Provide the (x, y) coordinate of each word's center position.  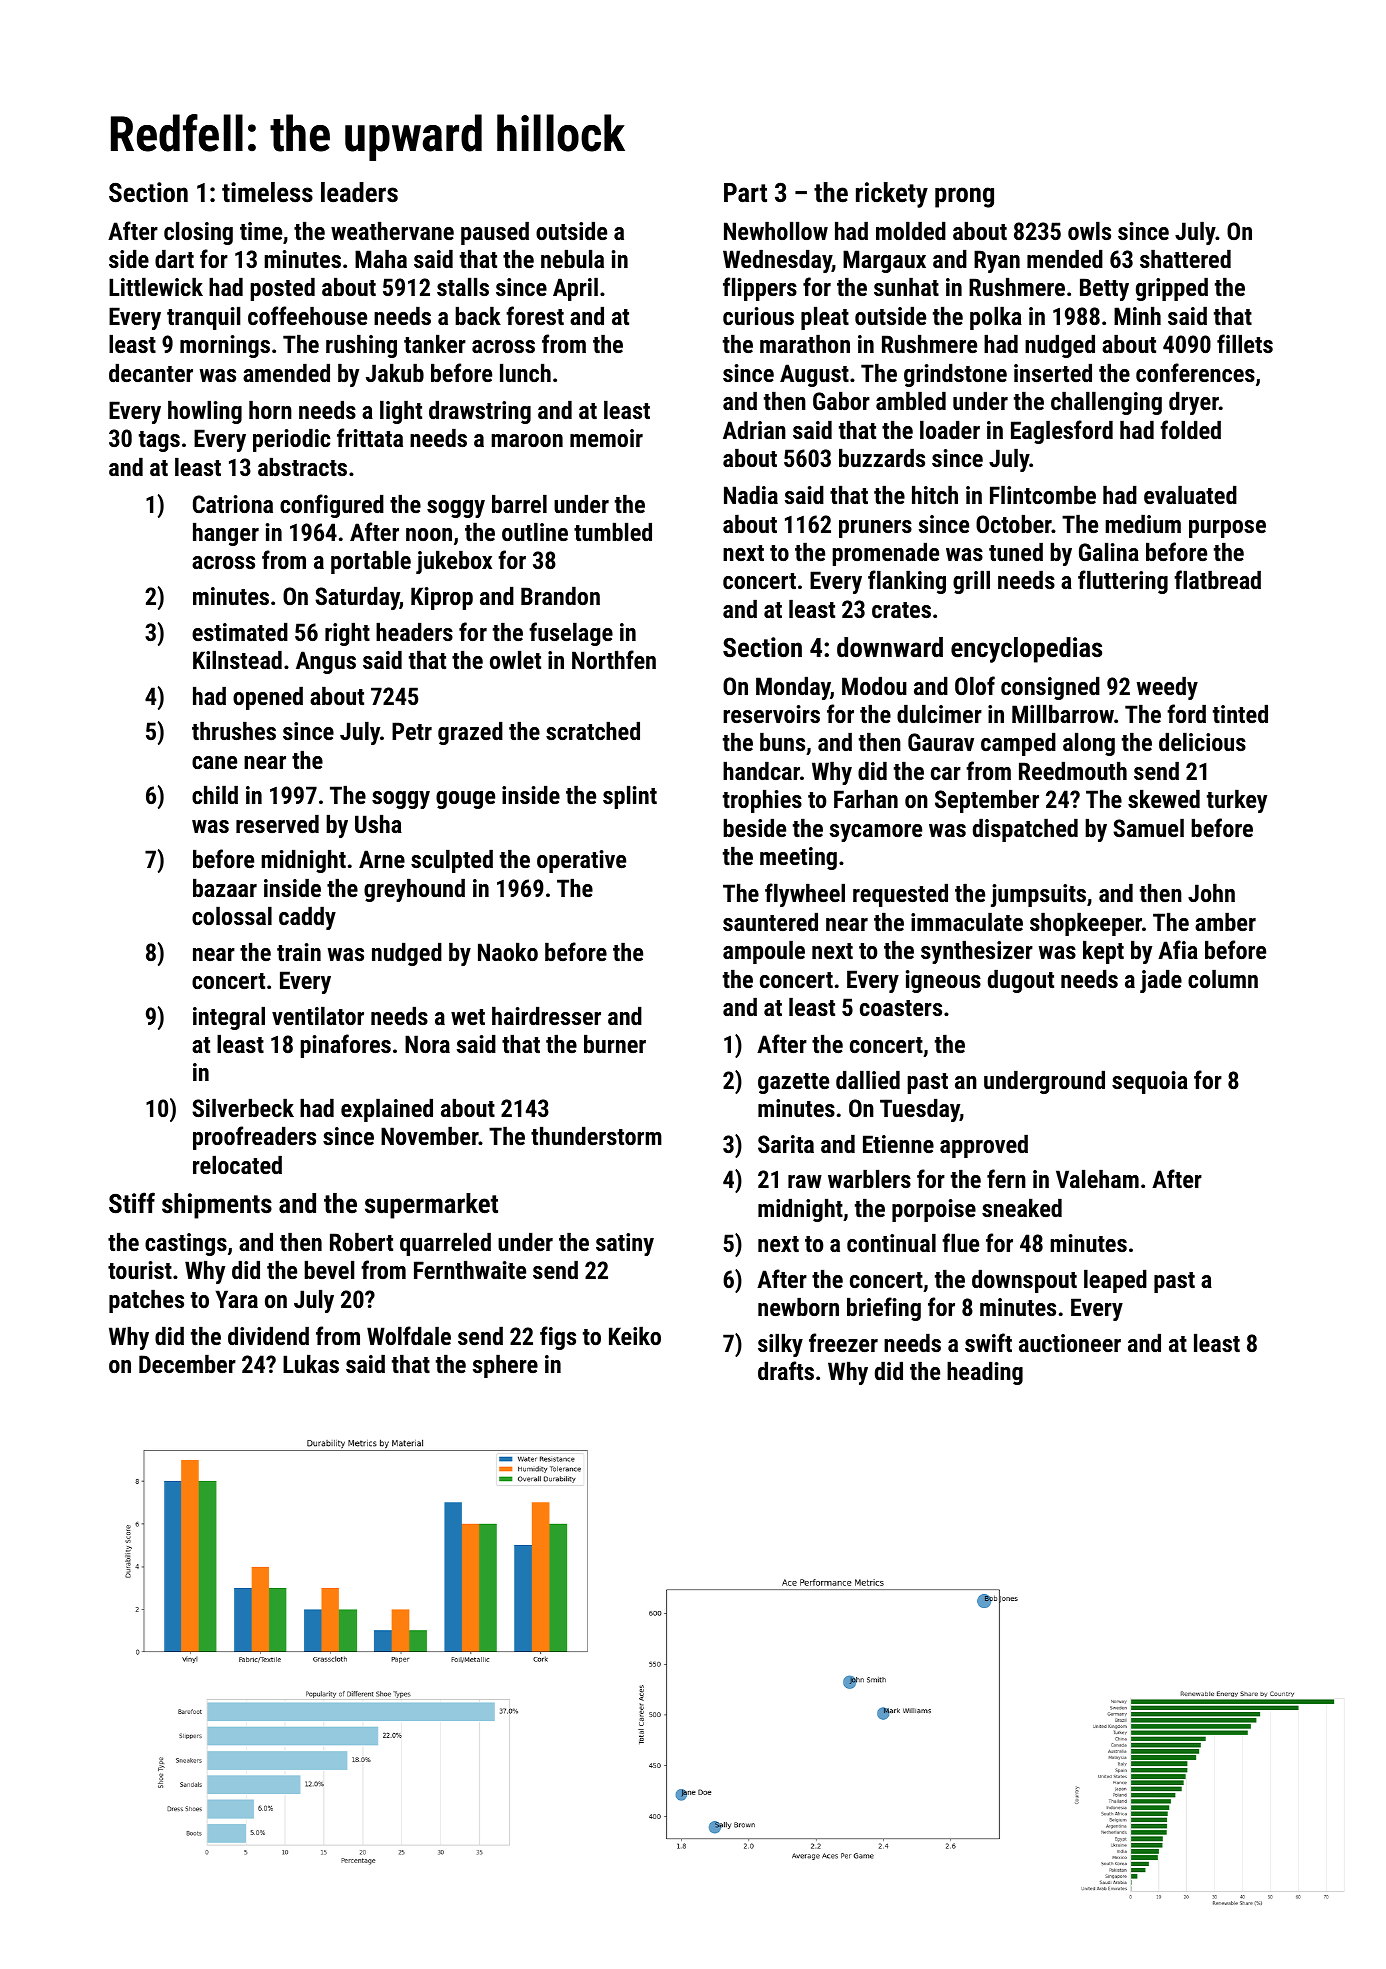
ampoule (764, 952)
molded (911, 231)
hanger (226, 534)
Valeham (1097, 1179)
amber (1225, 922)
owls (1089, 231)
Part (745, 193)
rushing (361, 346)
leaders (359, 192)
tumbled (613, 532)
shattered (1185, 259)
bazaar (225, 888)
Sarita (786, 1144)
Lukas (311, 1363)
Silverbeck (243, 1107)
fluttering (1123, 582)
